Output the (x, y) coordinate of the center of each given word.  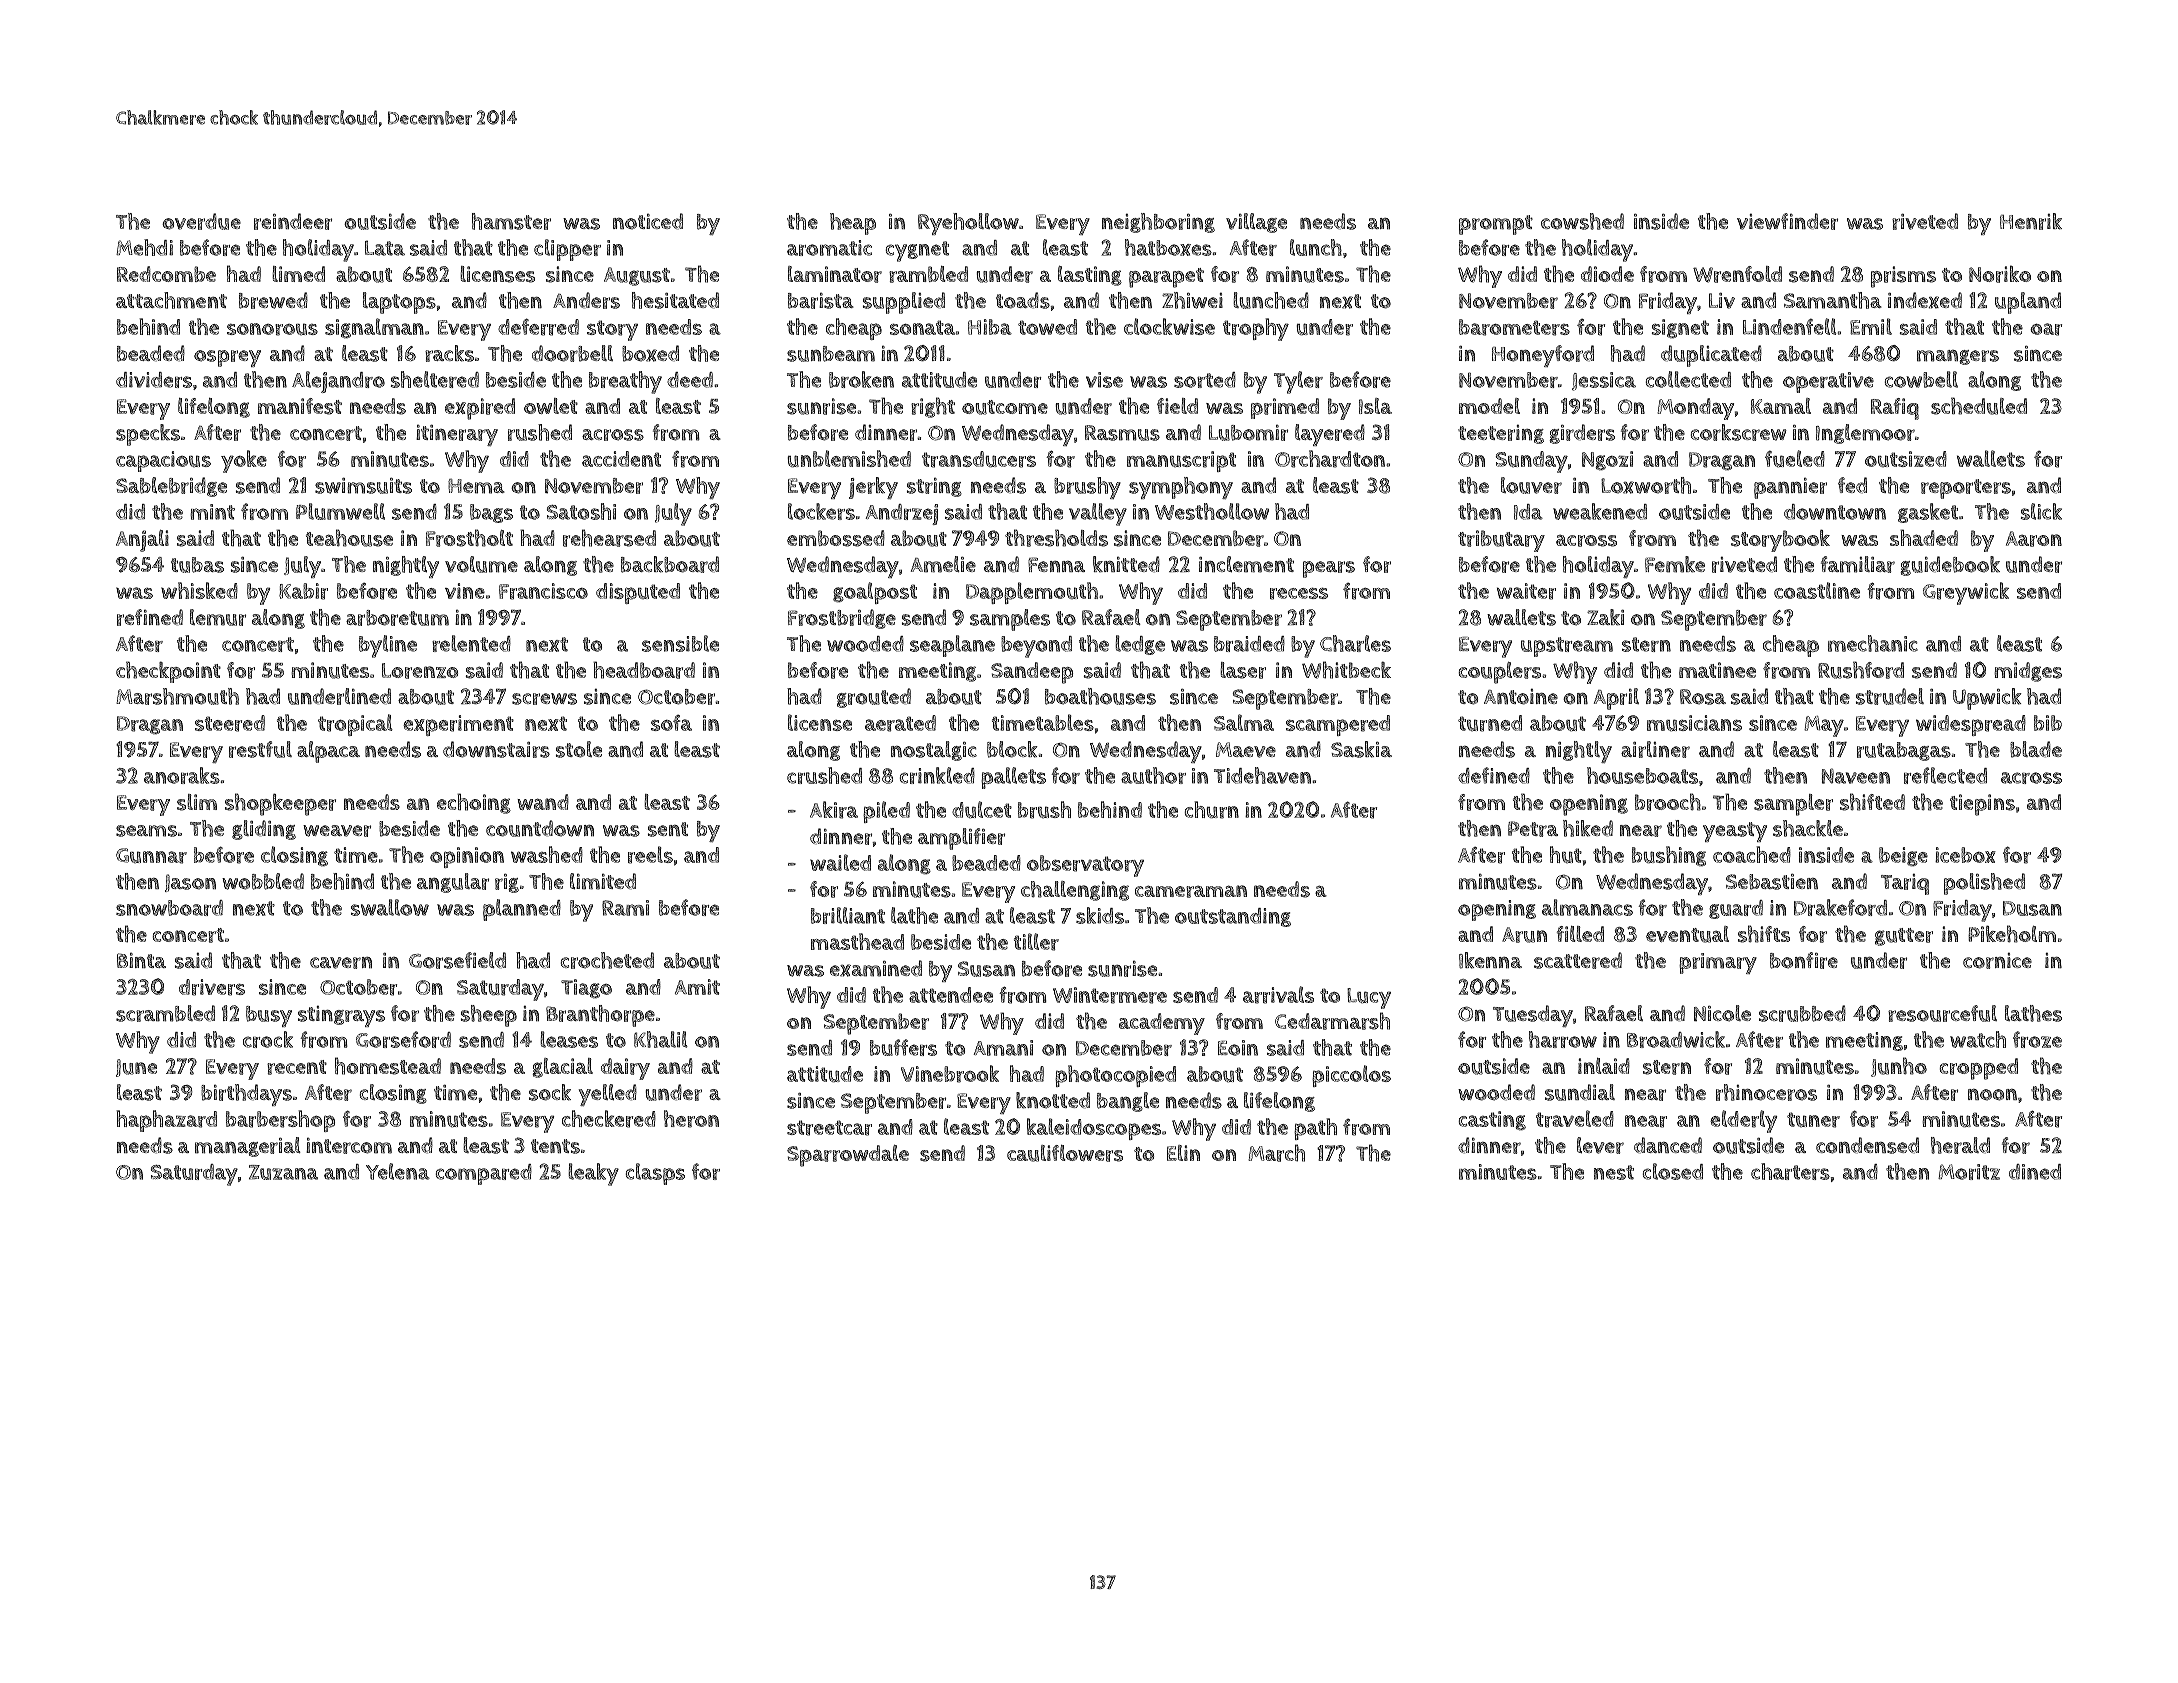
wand (543, 802)
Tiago (586, 989)
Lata (385, 248)
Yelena (398, 1171)
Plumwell (340, 511)
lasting (1090, 276)
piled (886, 812)
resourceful (1942, 1013)
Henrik (2031, 221)
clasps (655, 1174)
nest (1614, 1172)
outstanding (1233, 917)
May (1824, 726)
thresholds (1056, 538)
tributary (1501, 541)
